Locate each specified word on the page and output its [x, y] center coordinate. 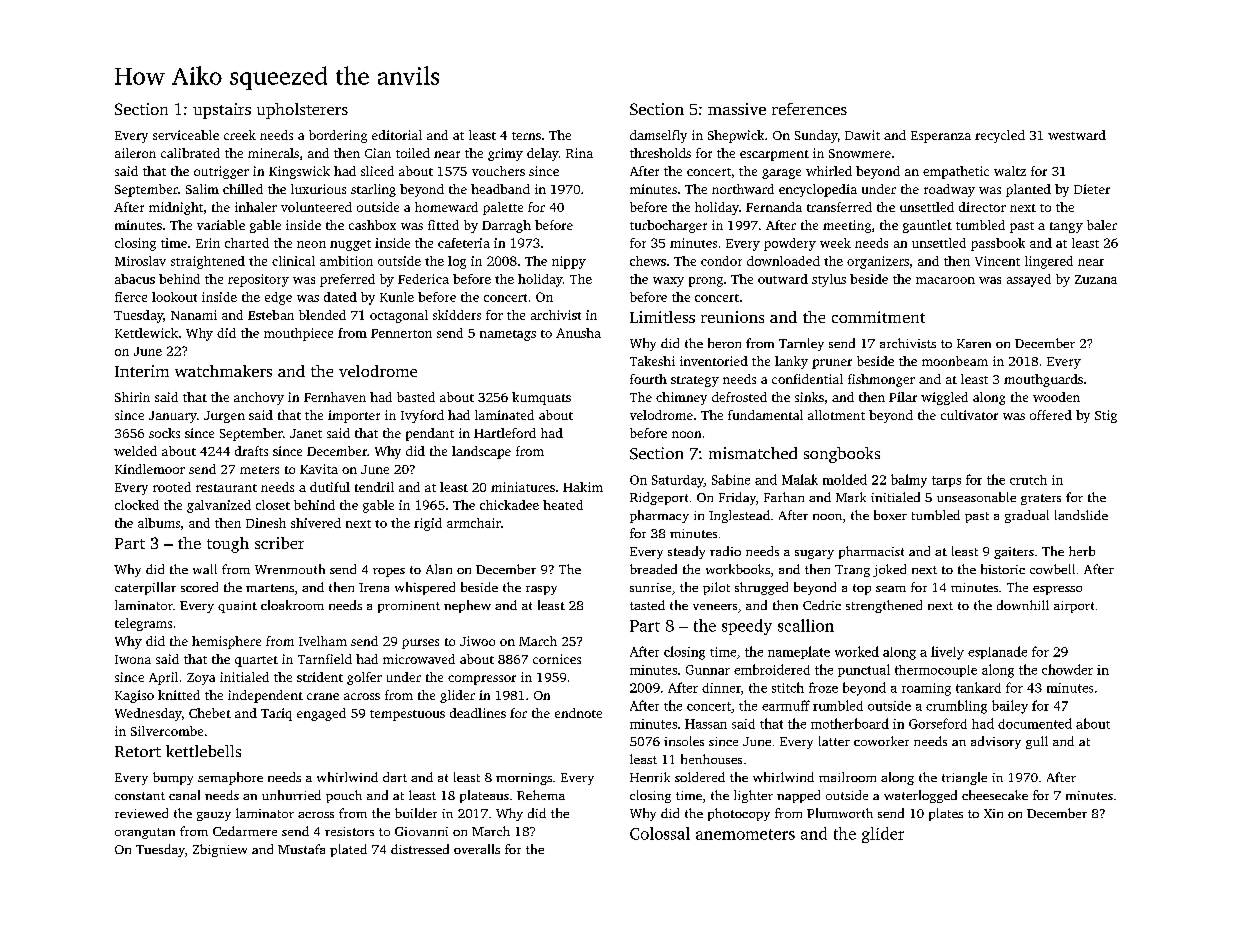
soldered [700, 777]
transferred [839, 207]
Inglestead [739, 516]
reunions [732, 317]
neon [311, 244]
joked [889, 570]
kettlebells [203, 751]
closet [273, 505]
